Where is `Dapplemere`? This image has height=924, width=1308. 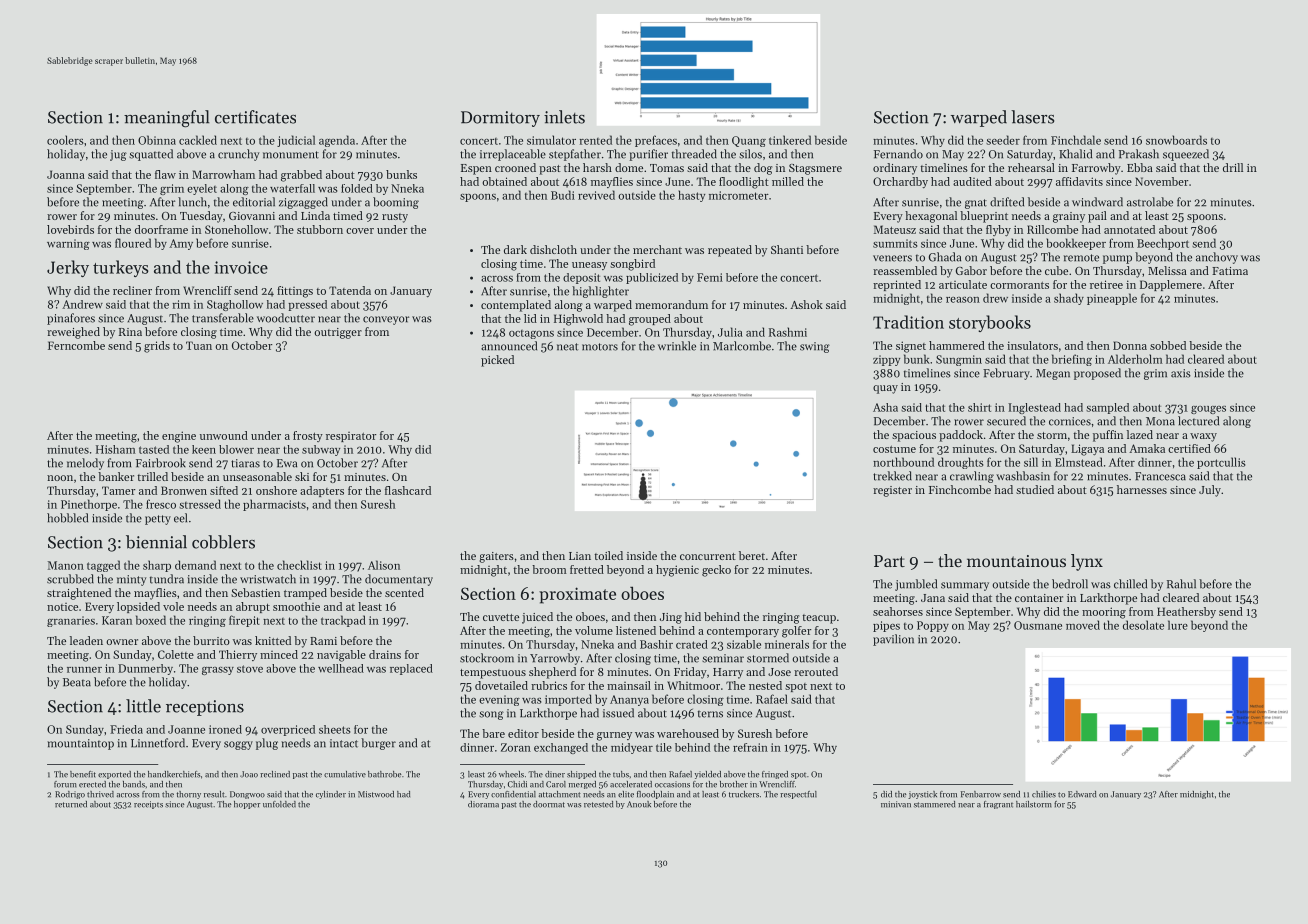 Dapplemere is located at coordinates (1171, 285).
